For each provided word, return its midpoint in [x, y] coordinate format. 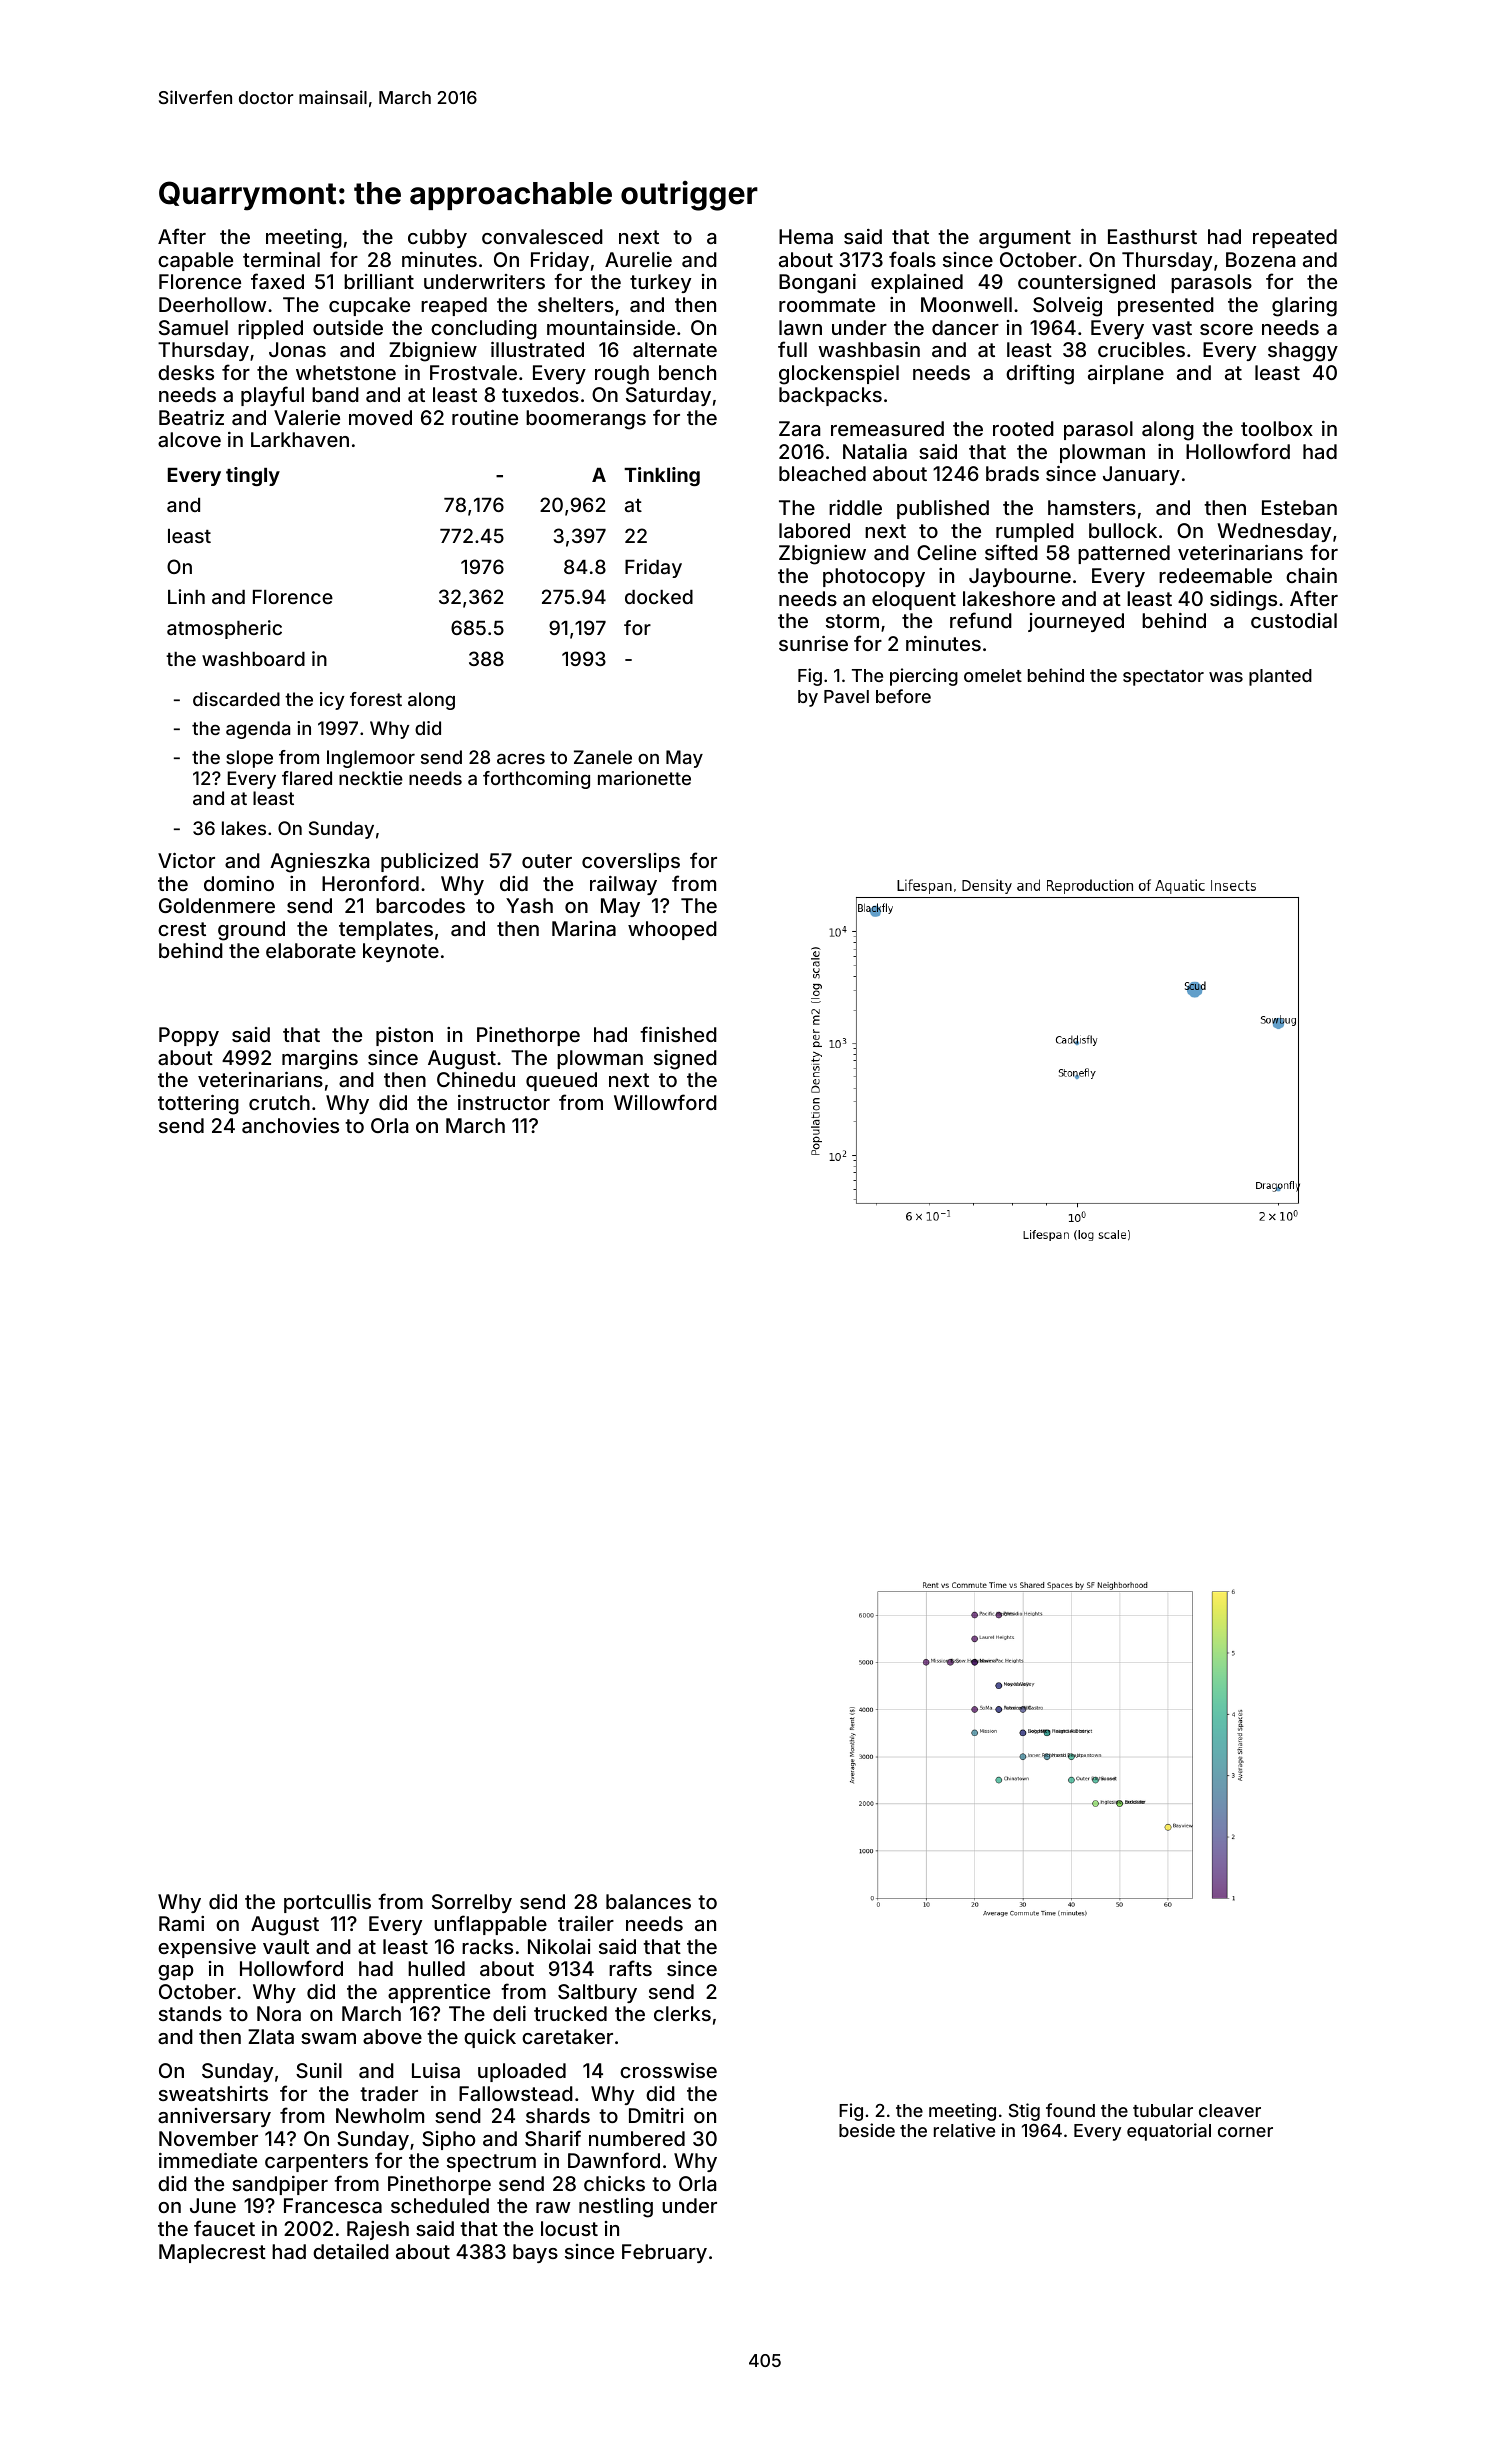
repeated [1295, 238]
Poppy [189, 1036]
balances [648, 1901]
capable [195, 261]
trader [389, 2093]
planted [1280, 677]
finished [678, 1034]
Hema [806, 236]
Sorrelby [472, 1903]
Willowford [665, 1102]
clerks [682, 2013]
